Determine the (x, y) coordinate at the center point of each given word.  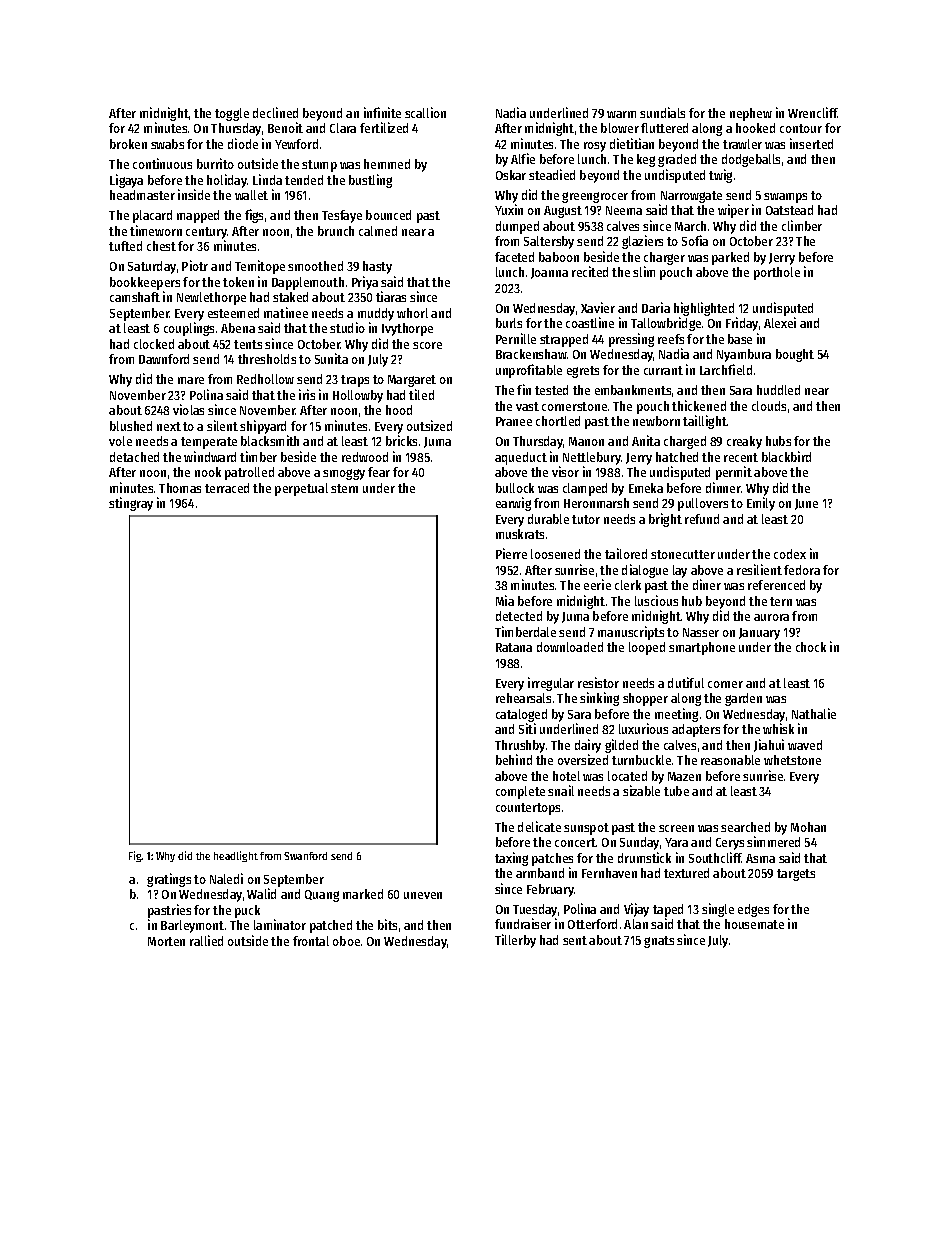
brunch (336, 231)
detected (519, 616)
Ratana (514, 647)
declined (275, 112)
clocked (154, 344)
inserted (811, 143)
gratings (169, 880)
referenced (776, 585)
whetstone (792, 760)
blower (620, 128)
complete (520, 792)
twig (720, 176)
